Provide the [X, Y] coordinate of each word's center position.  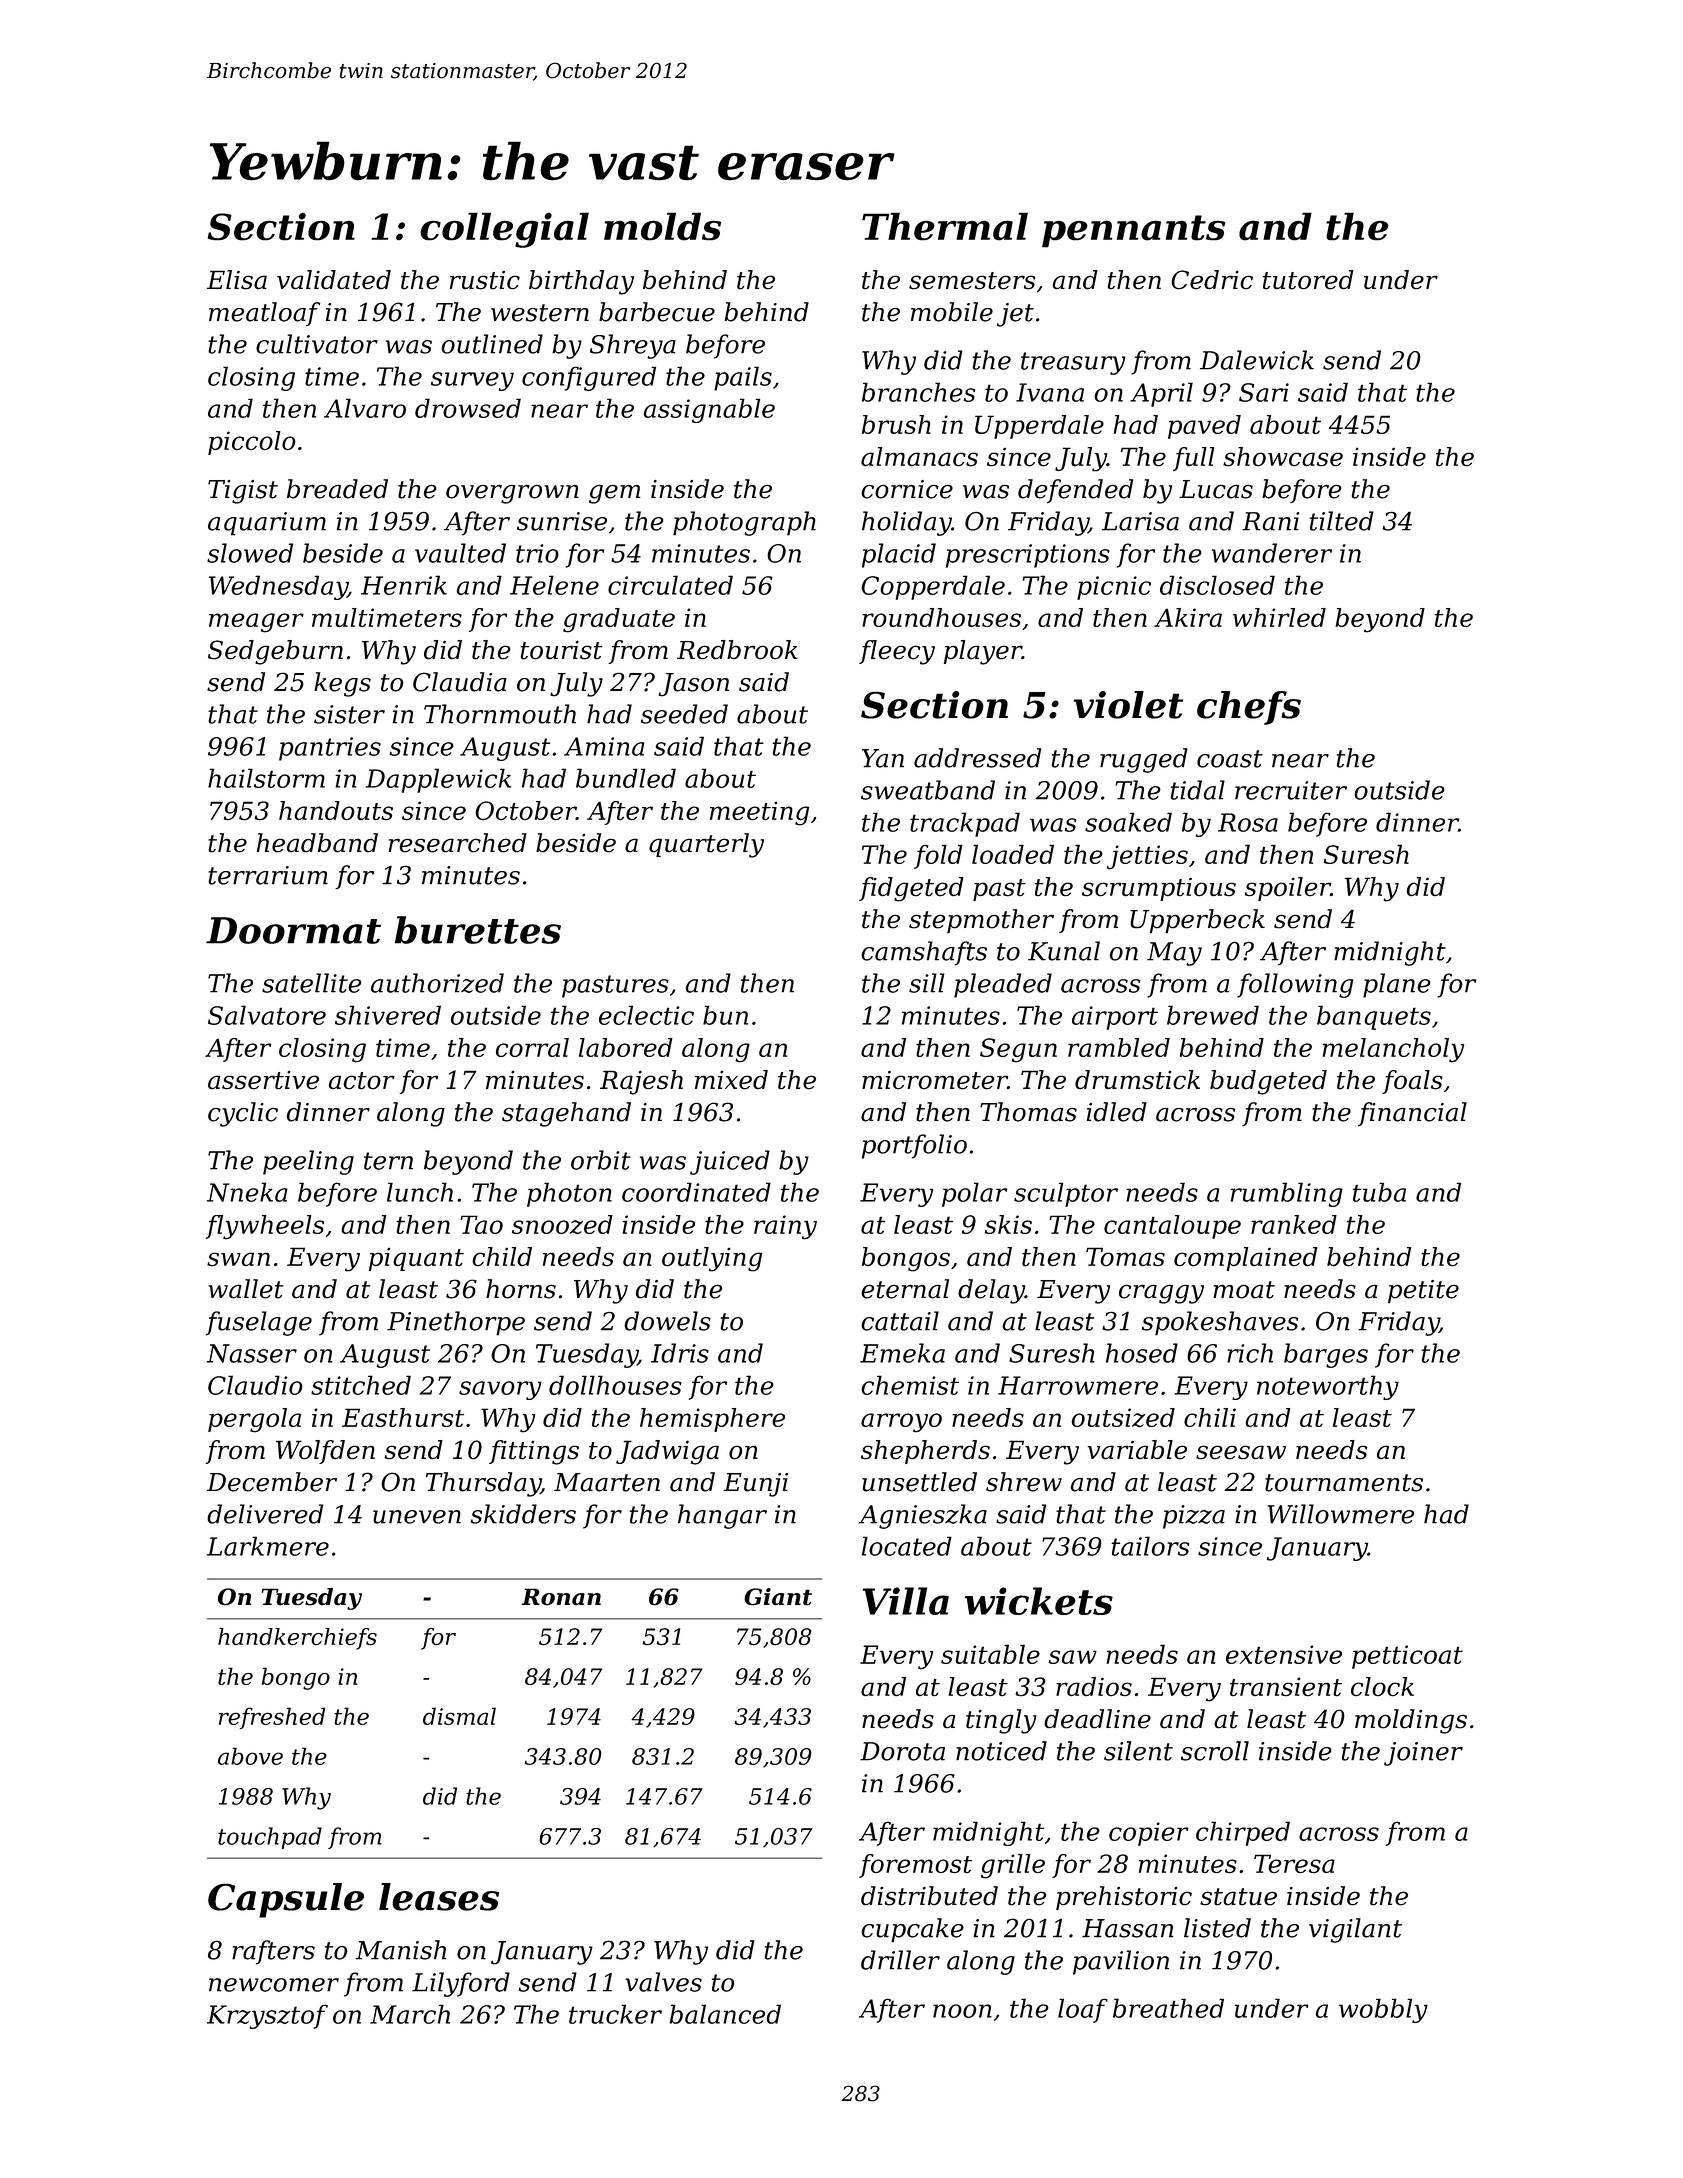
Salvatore [267, 1015]
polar [975, 1194]
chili [1210, 1417]
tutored [1308, 280]
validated [334, 280]
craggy [1161, 1294]
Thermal [945, 226]
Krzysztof [267, 2016]
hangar [722, 1516]
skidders [523, 1514]
